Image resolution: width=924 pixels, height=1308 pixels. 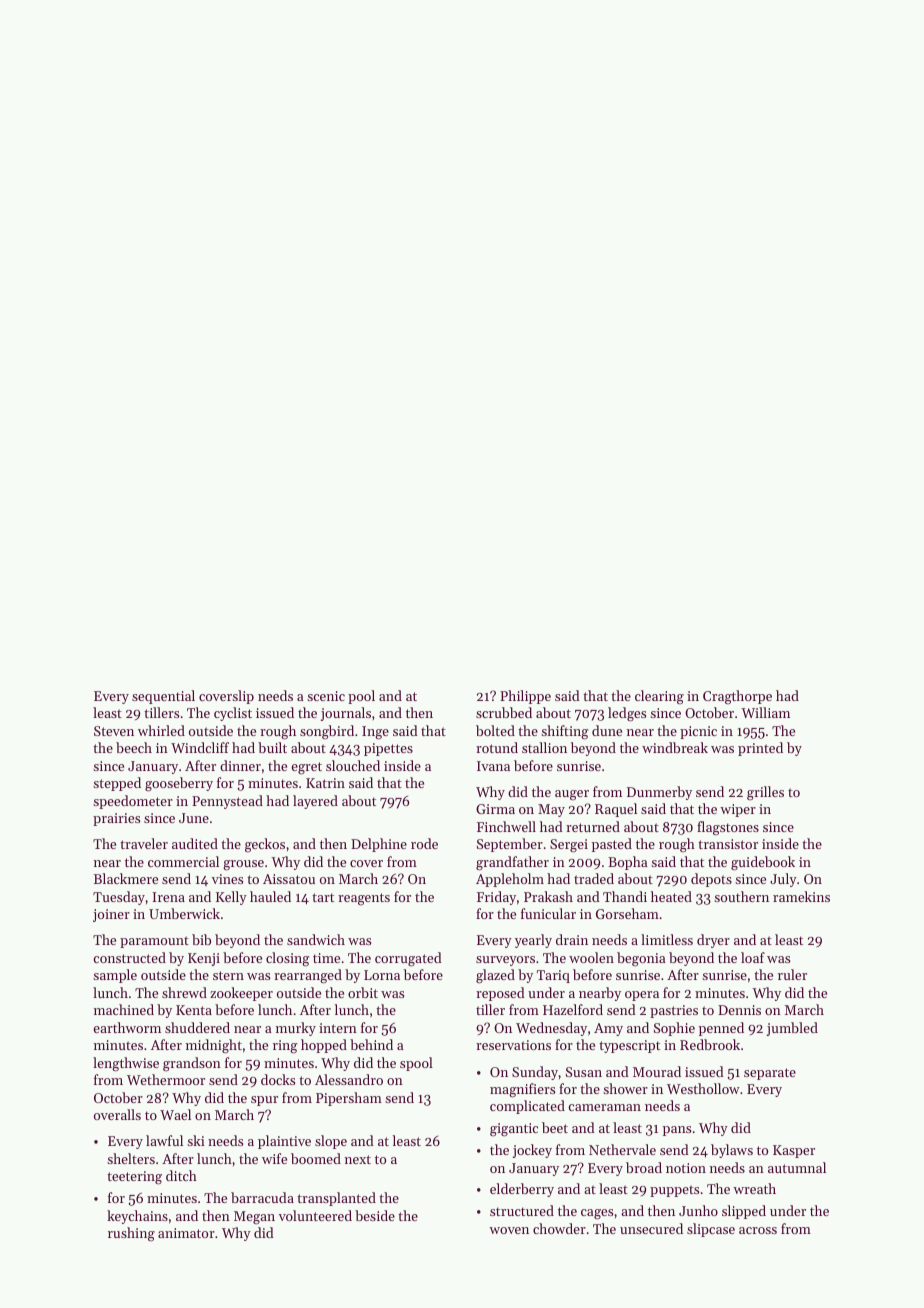 I want to click on guidebook, so click(x=763, y=863).
